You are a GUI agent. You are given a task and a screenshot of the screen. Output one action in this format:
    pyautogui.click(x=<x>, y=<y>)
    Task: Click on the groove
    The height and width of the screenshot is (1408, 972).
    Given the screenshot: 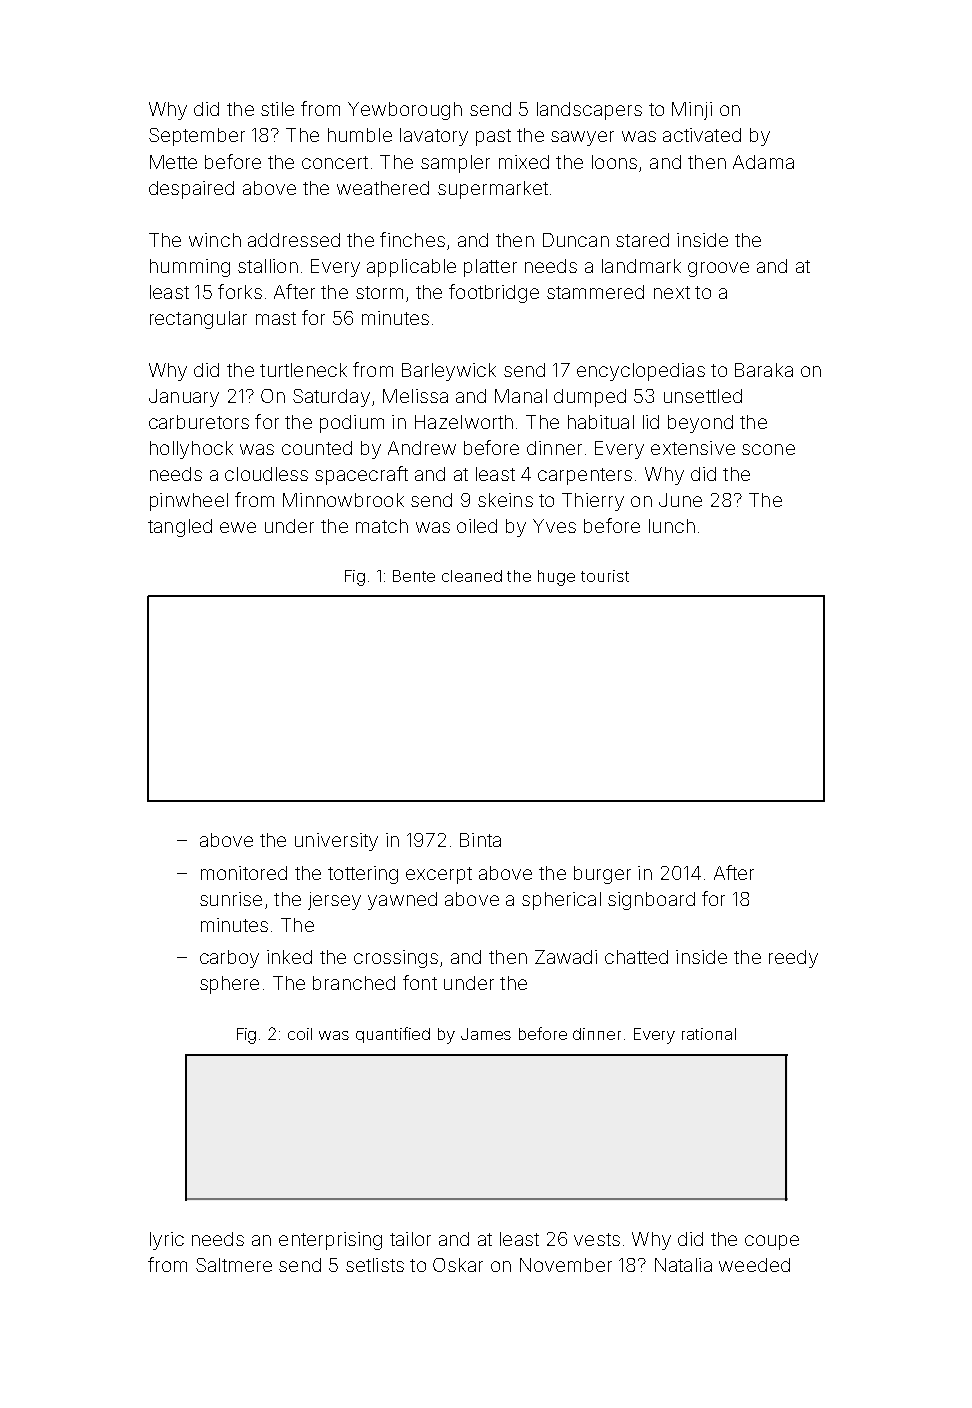 What is the action you would take?
    pyautogui.click(x=718, y=269)
